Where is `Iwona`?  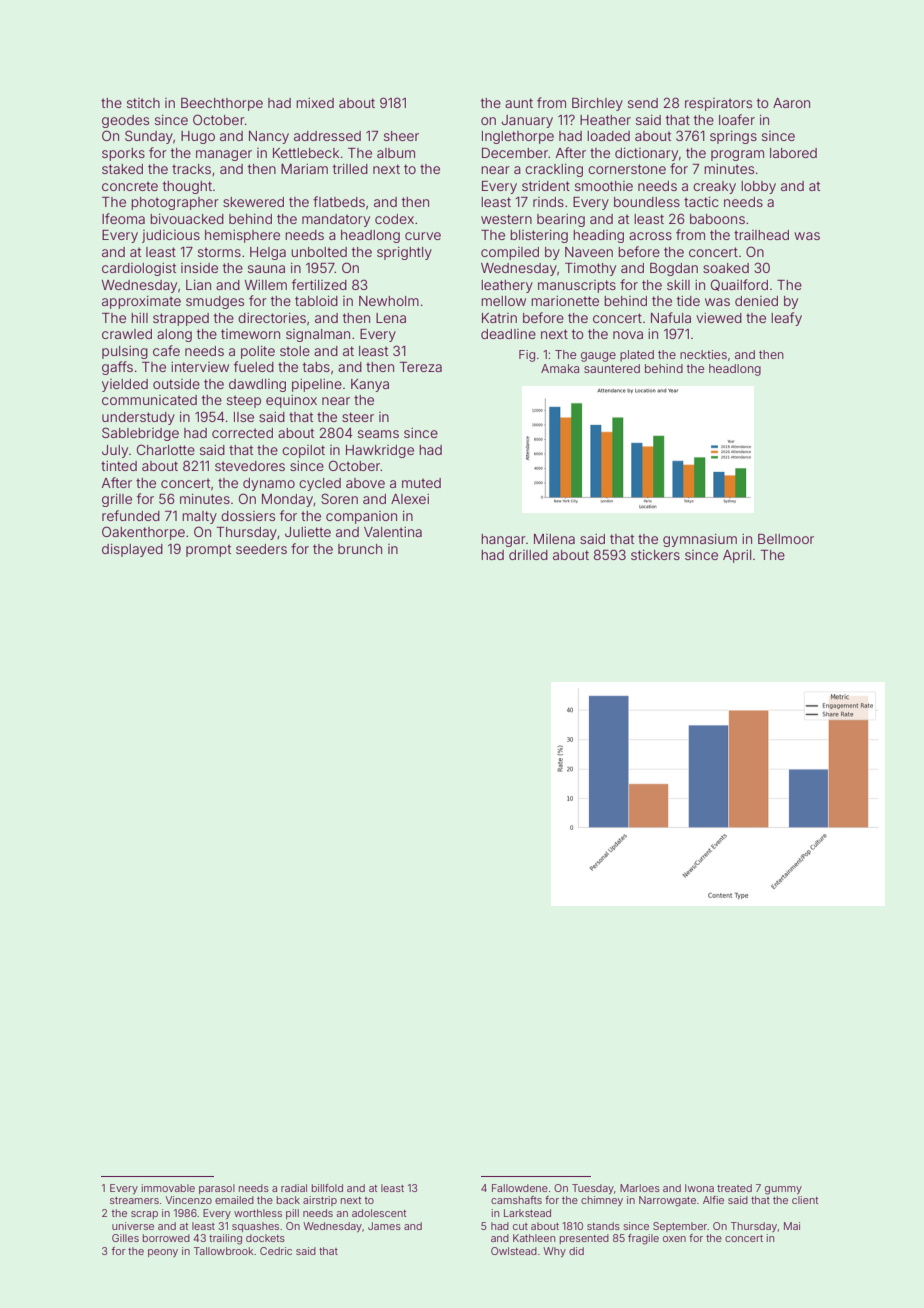
Iwona is located at coordinates (699, 1188).
